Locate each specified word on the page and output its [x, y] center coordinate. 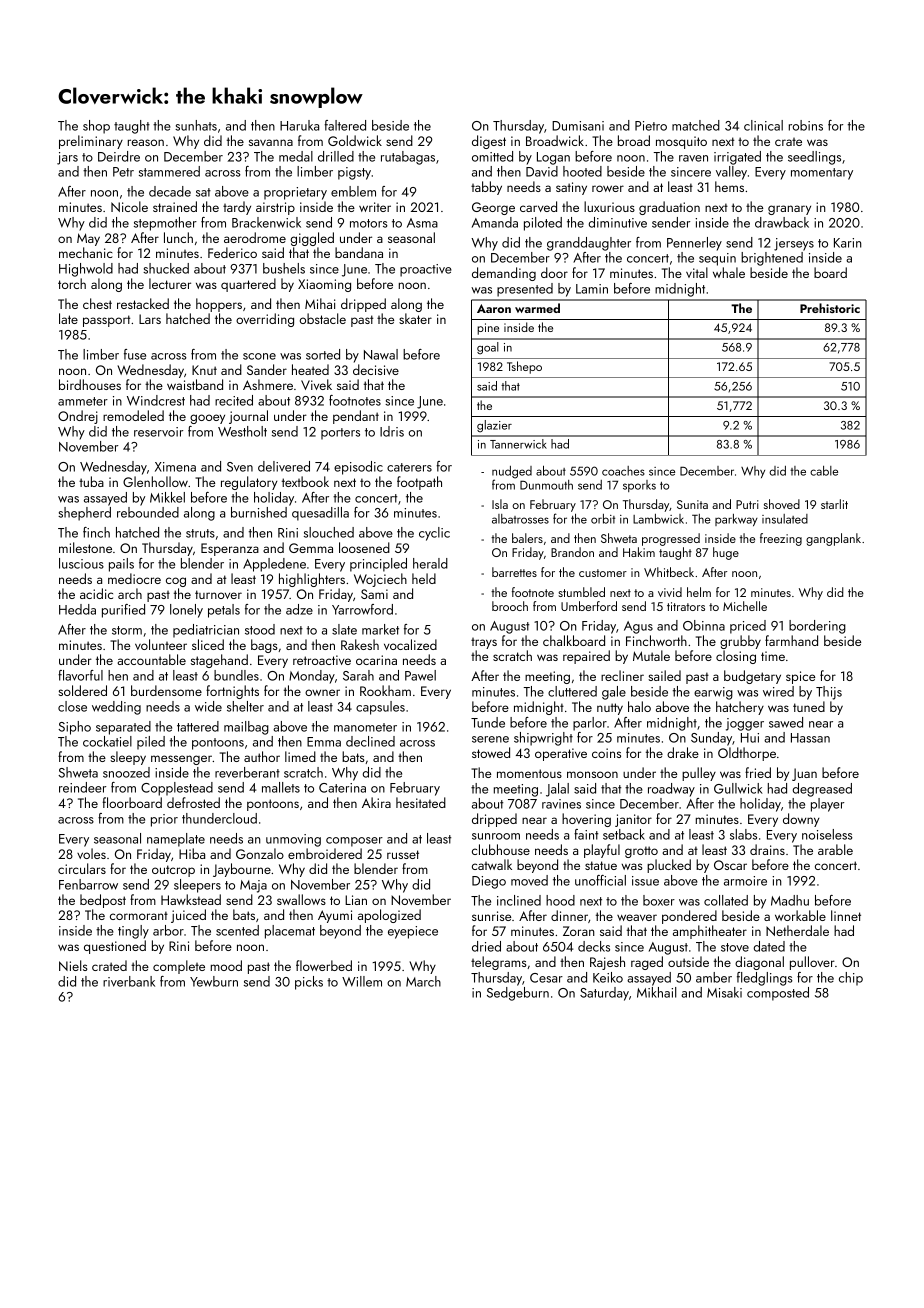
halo [639, 706]
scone [259, 356]
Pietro [651, 126]
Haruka [299, 125]
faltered [345, 125]
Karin [847, 243]
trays [484, 643]
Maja [253, 886]
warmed [537, 308]
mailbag [246, 728]
